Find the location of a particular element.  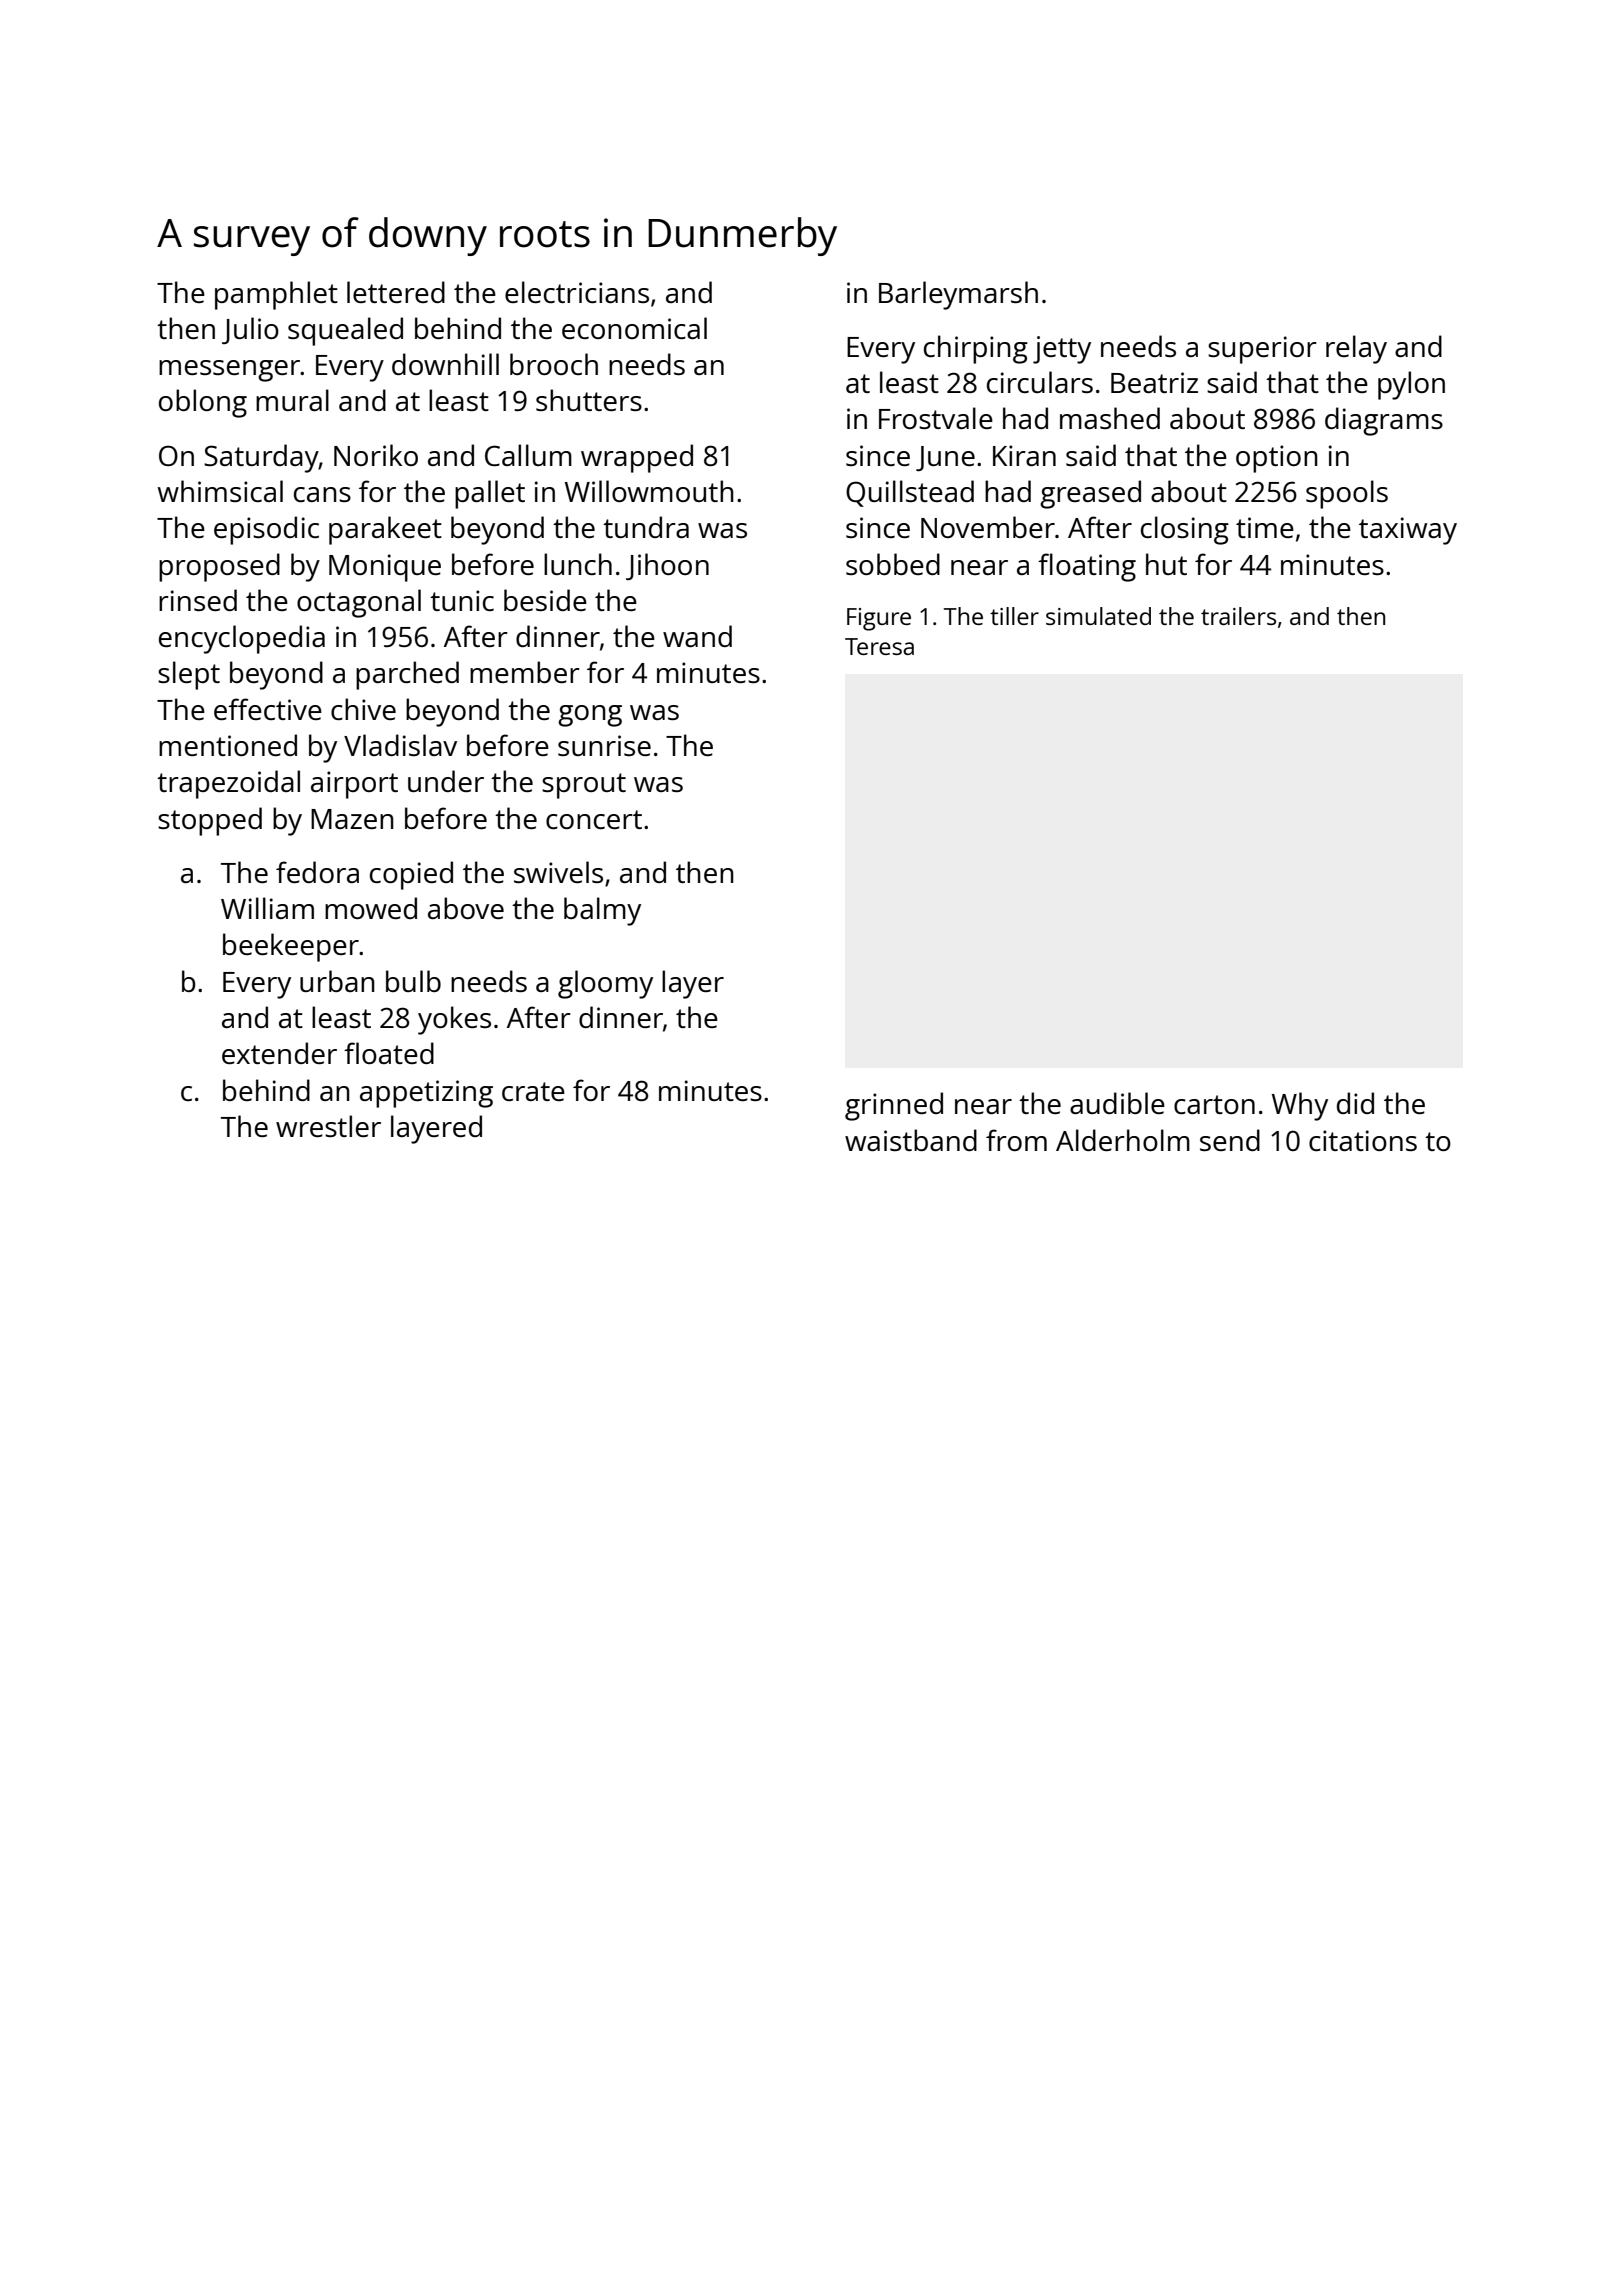

did is located at coordinates (1355, 1103).
